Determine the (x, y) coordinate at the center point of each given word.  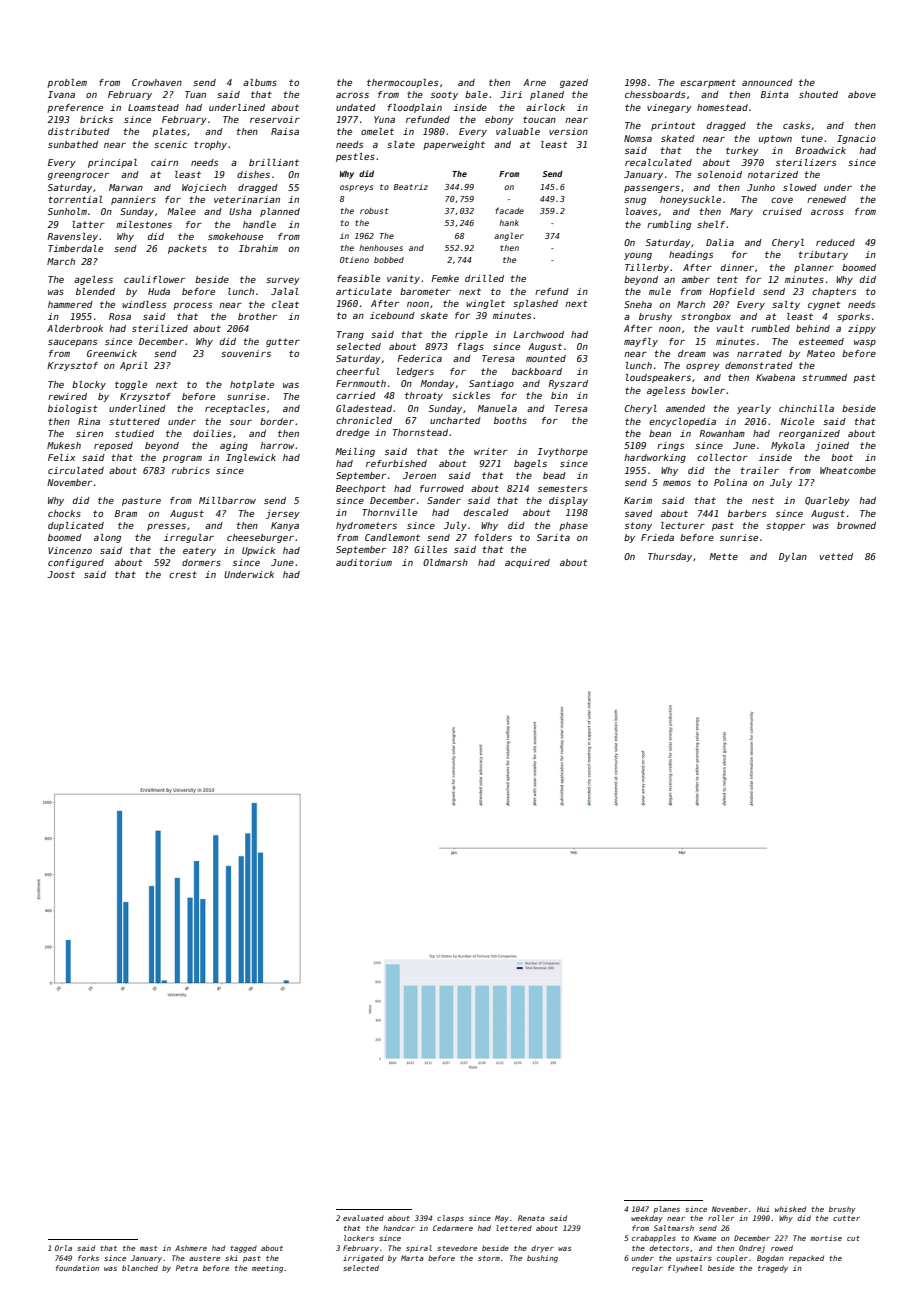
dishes (253, 174)
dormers (201, 562)
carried (356, 395)
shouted (818, 94)
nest (763, 500)
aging (234, 446)
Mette (723, 556)
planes (667, 1209)
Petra (187, 1268)
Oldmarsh (445, 562)
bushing (542, 1259)
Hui (763, 1209)
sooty (444, 95)
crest (183, 574)
